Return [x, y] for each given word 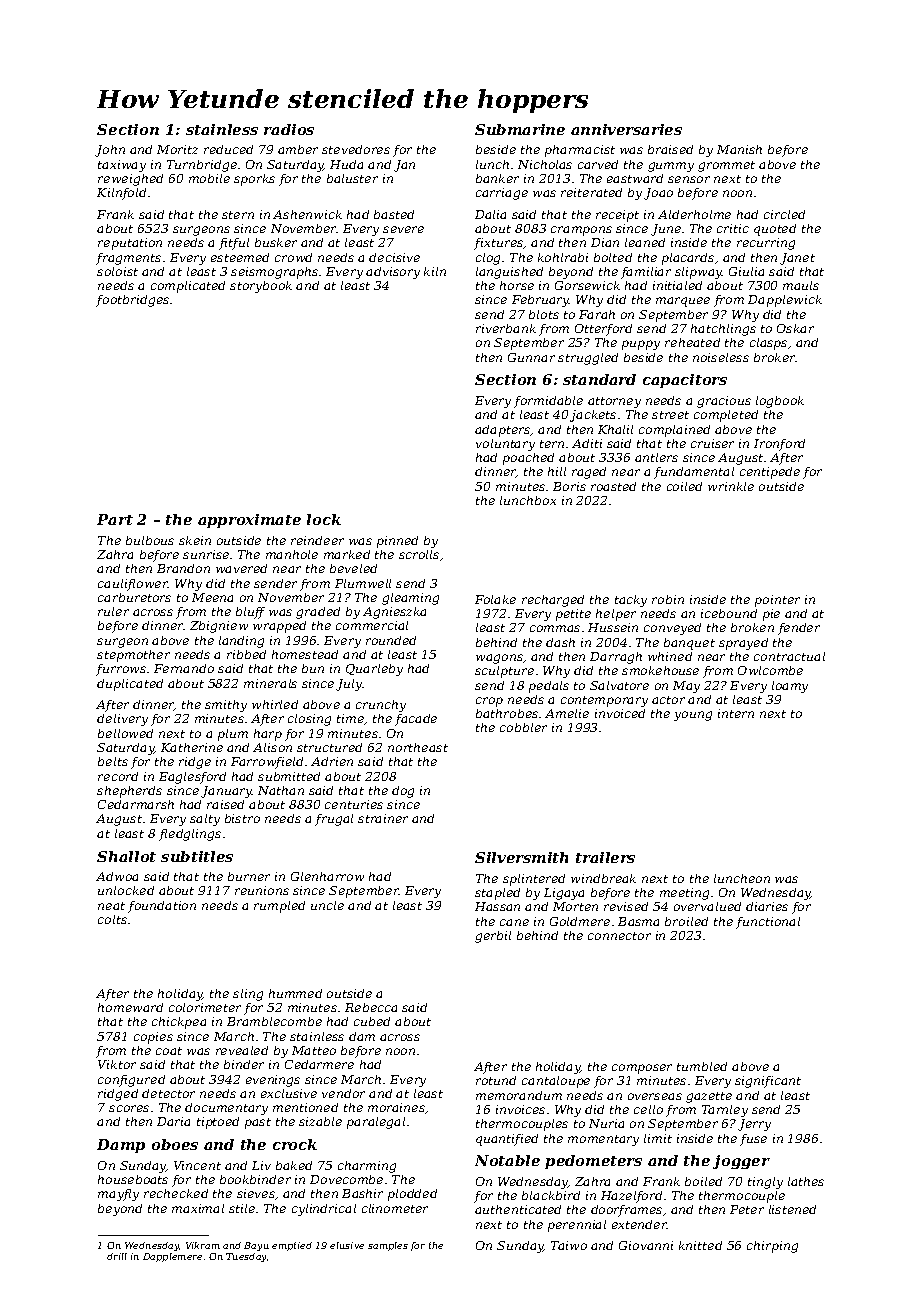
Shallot [126, 856]
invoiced [620, 713]
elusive [347, 1245]
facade [416, 720]
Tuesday [246, 1257]
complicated [188, 287]
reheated [692, 342]
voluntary [505, 445]
